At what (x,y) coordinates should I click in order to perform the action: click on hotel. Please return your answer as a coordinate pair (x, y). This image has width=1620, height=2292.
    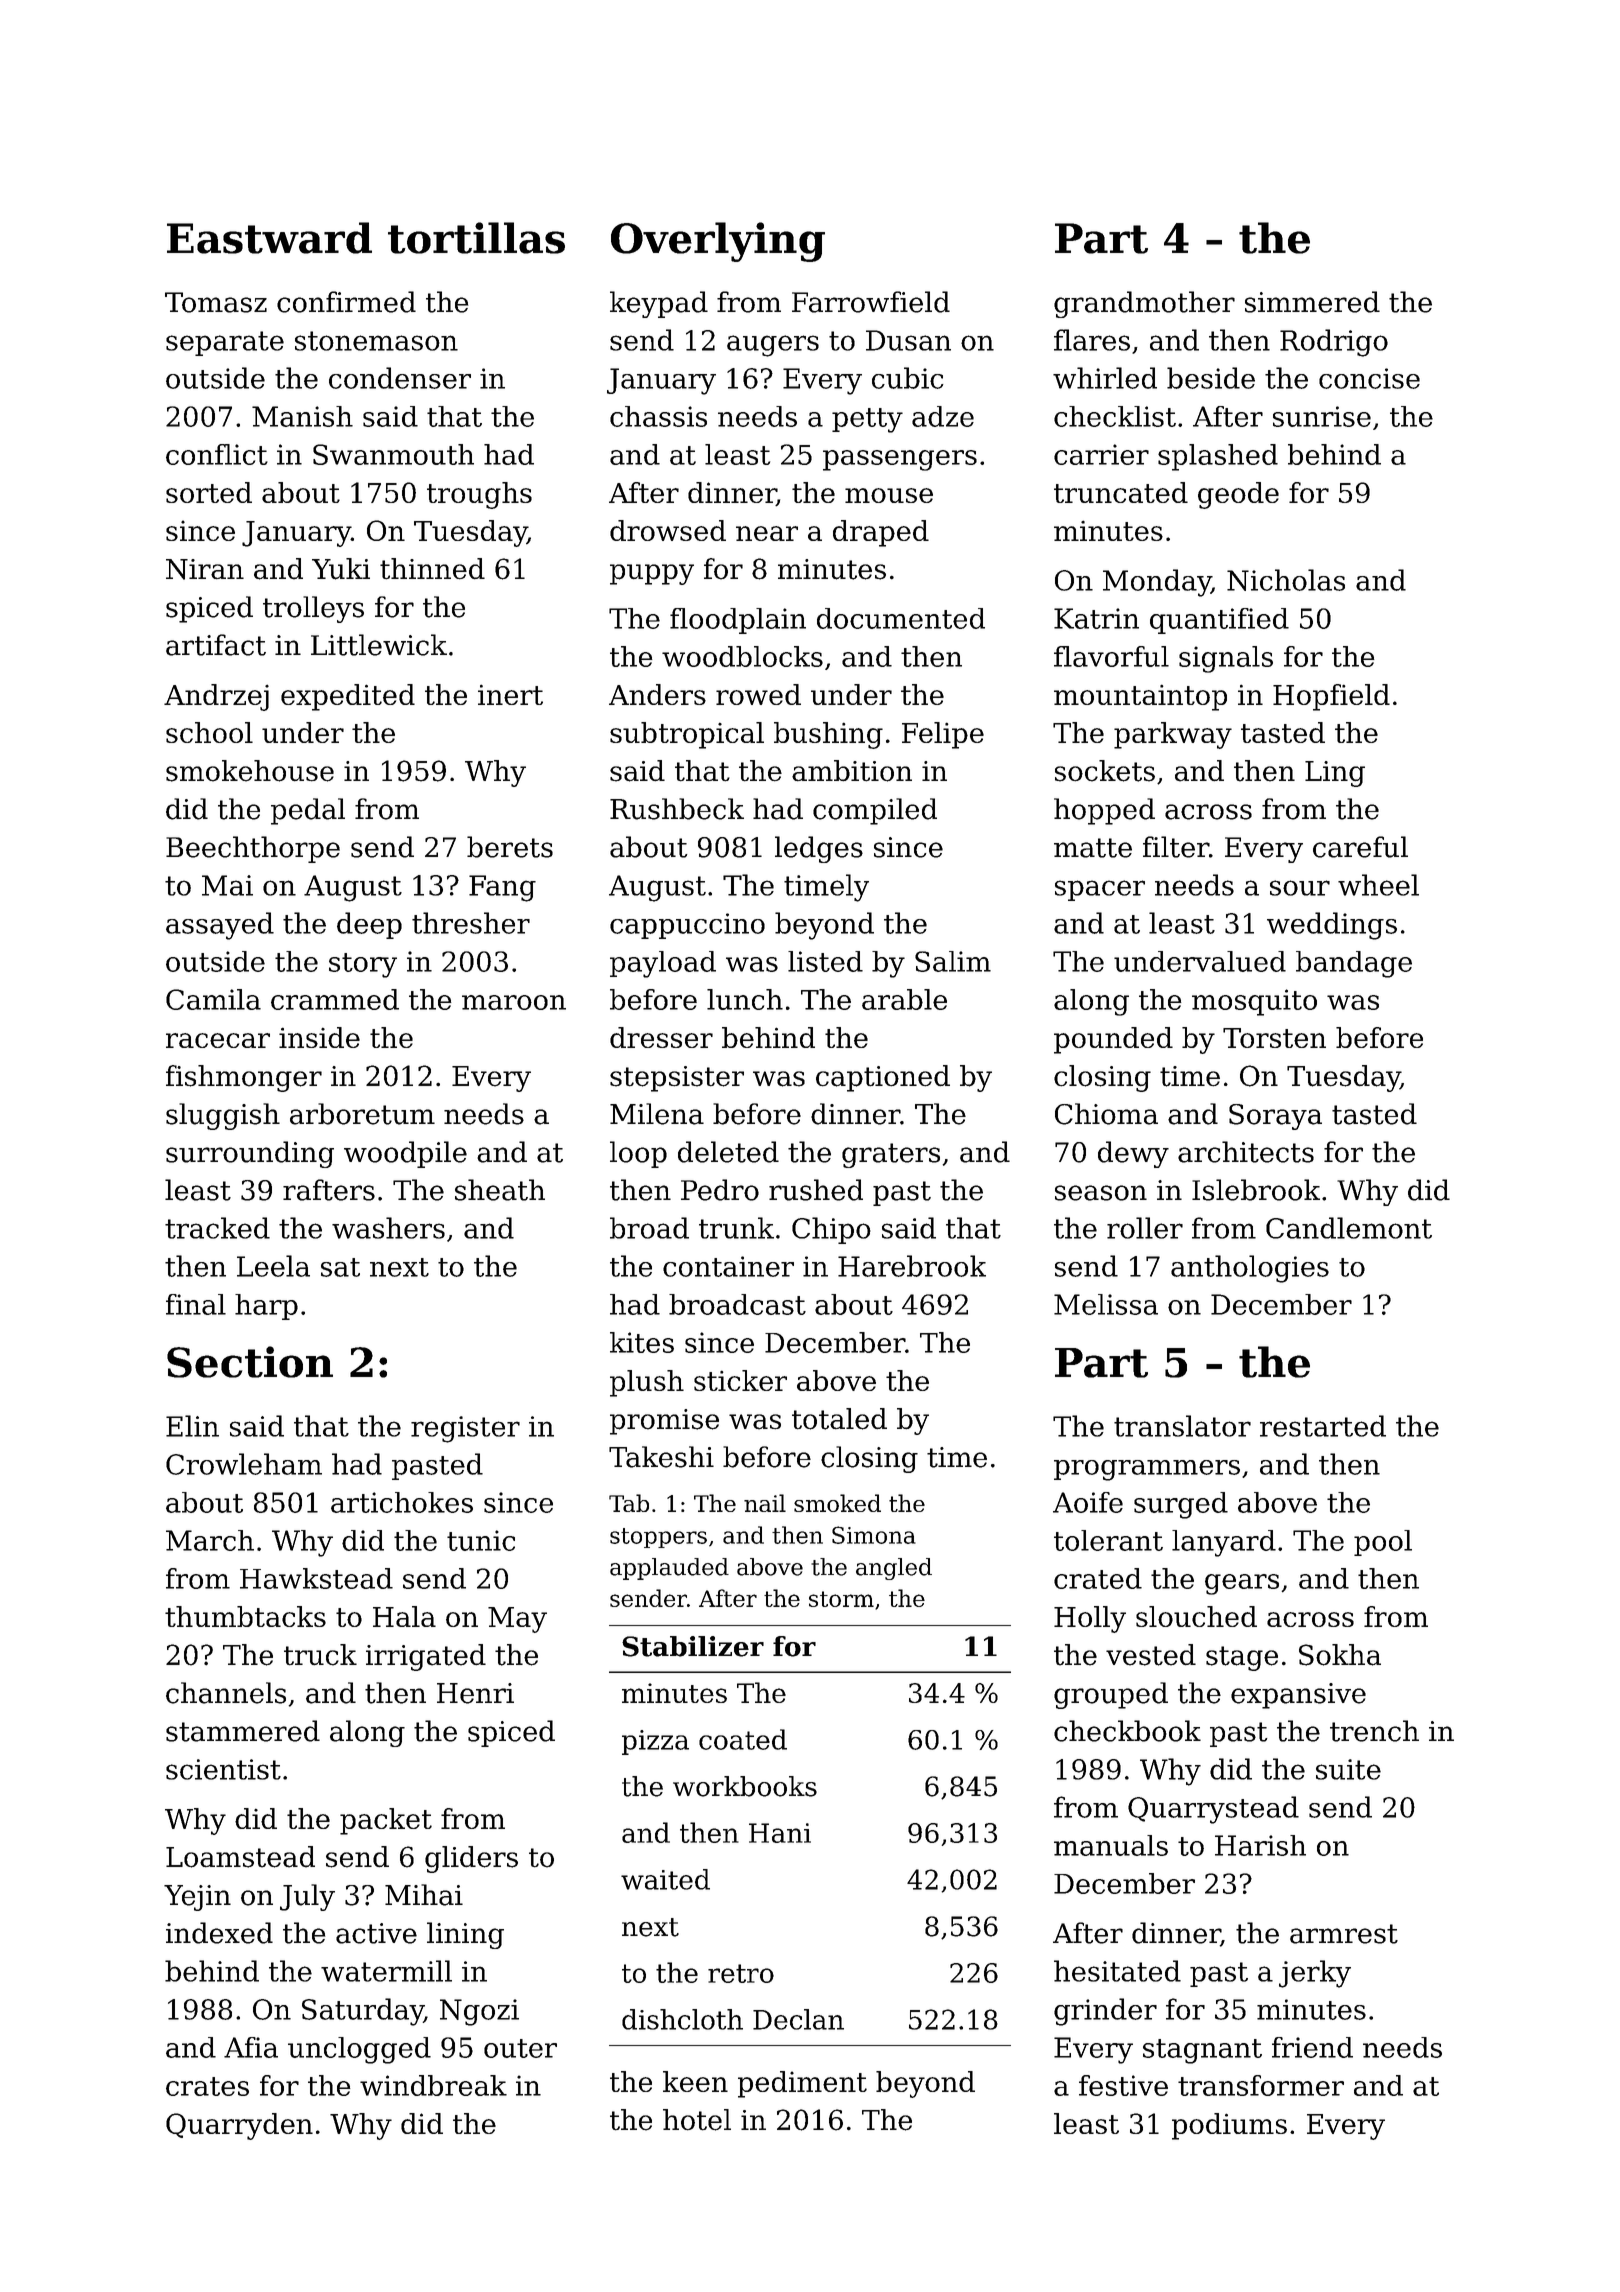
    Looking at the image, I should click on (697, 2120).
